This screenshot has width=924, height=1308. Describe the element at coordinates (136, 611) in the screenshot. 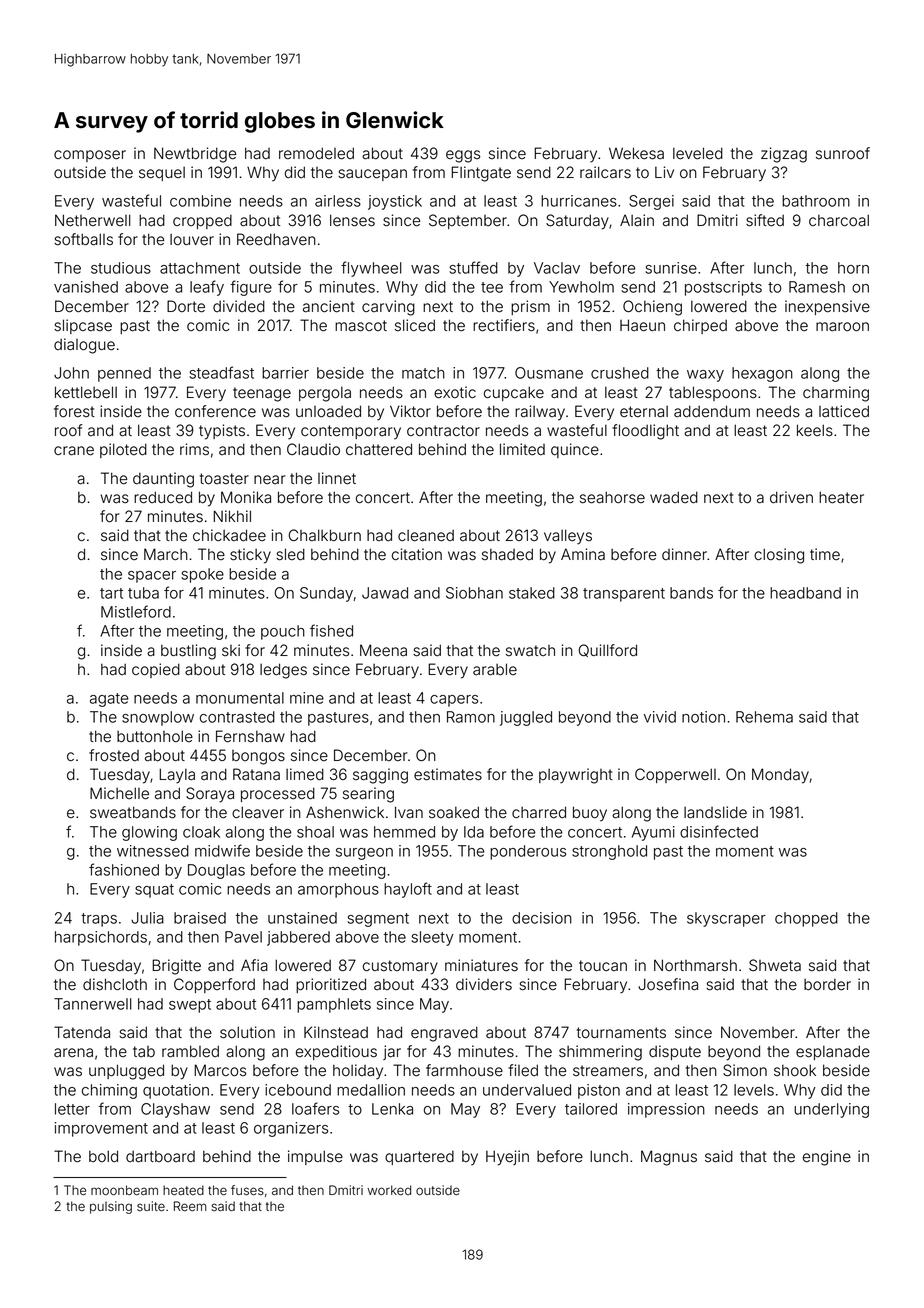

I see `Mistleford` at that location.
